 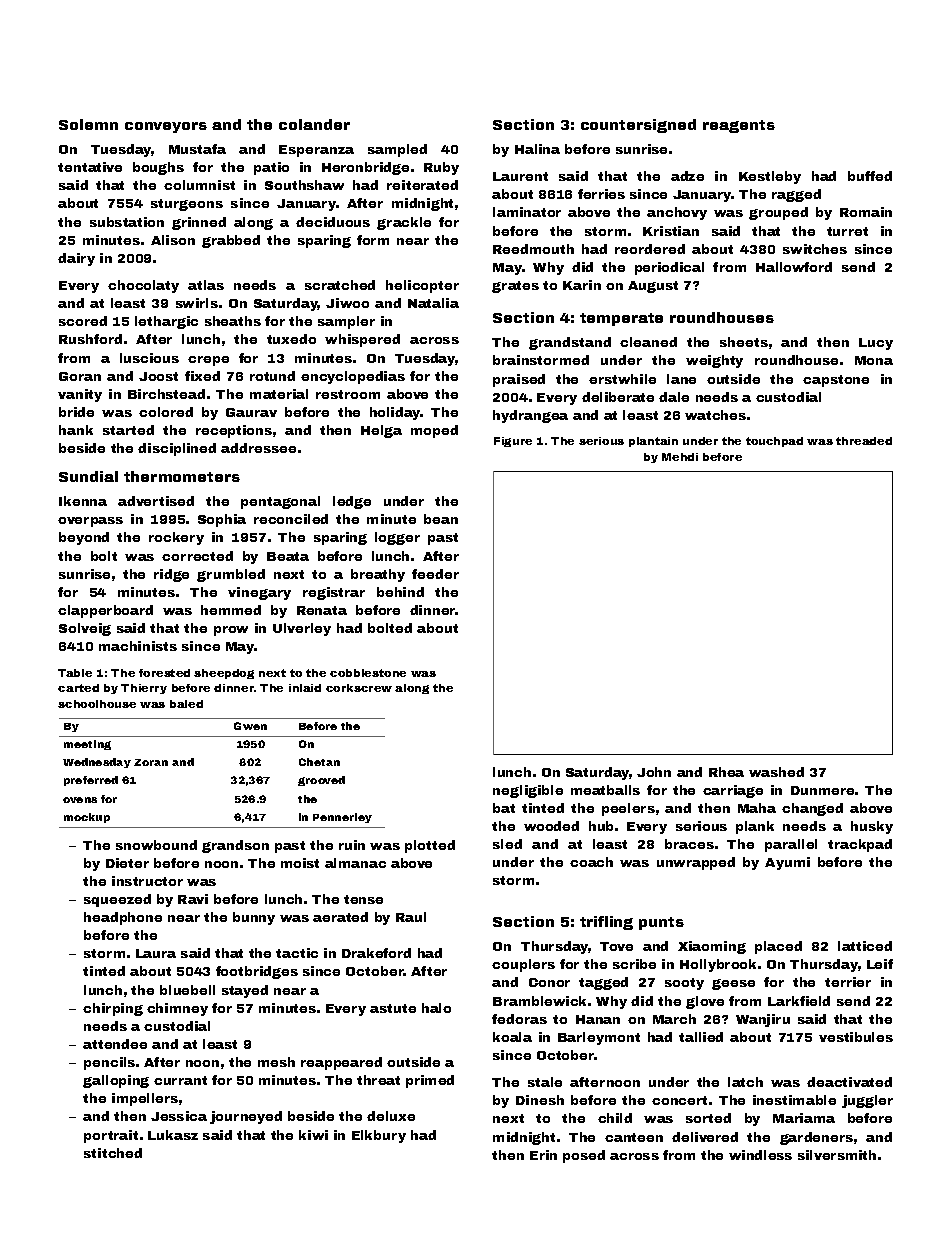 I want to click on patio, so click(x=271, y=168).
